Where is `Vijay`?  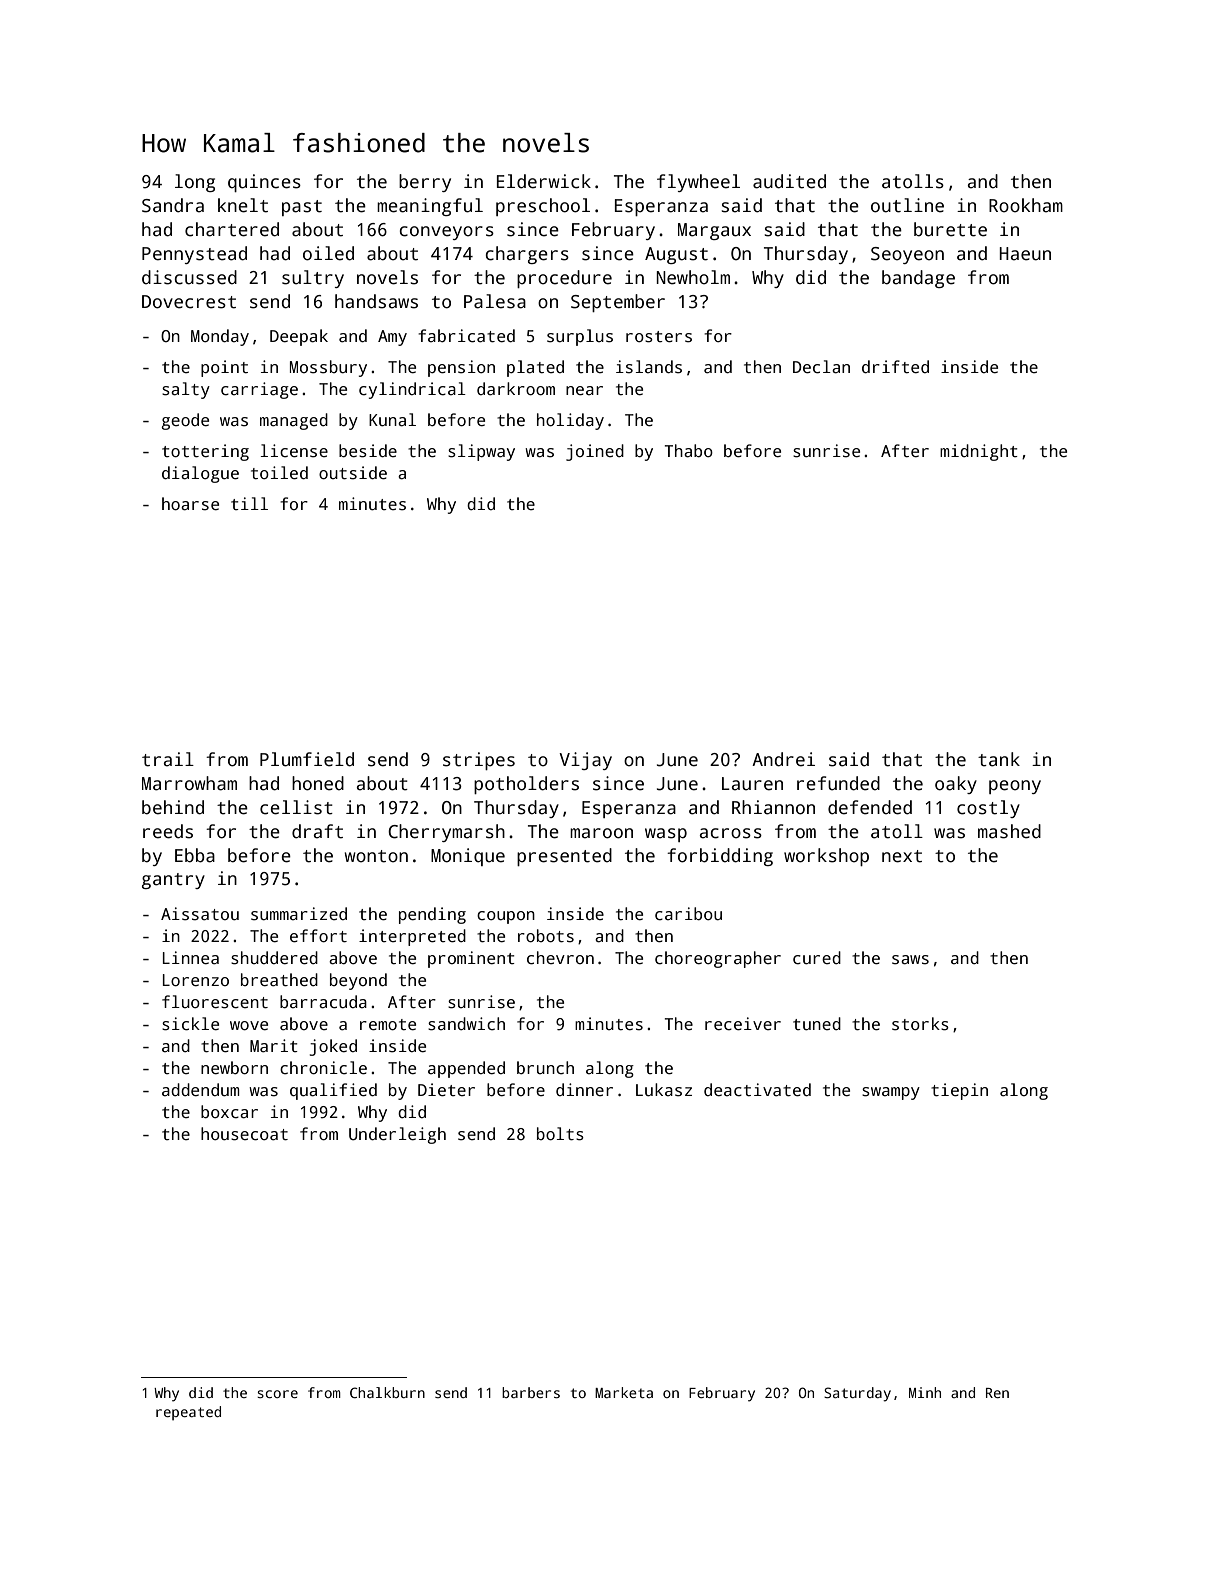
Vijay is located at coordinates (585, 761).
